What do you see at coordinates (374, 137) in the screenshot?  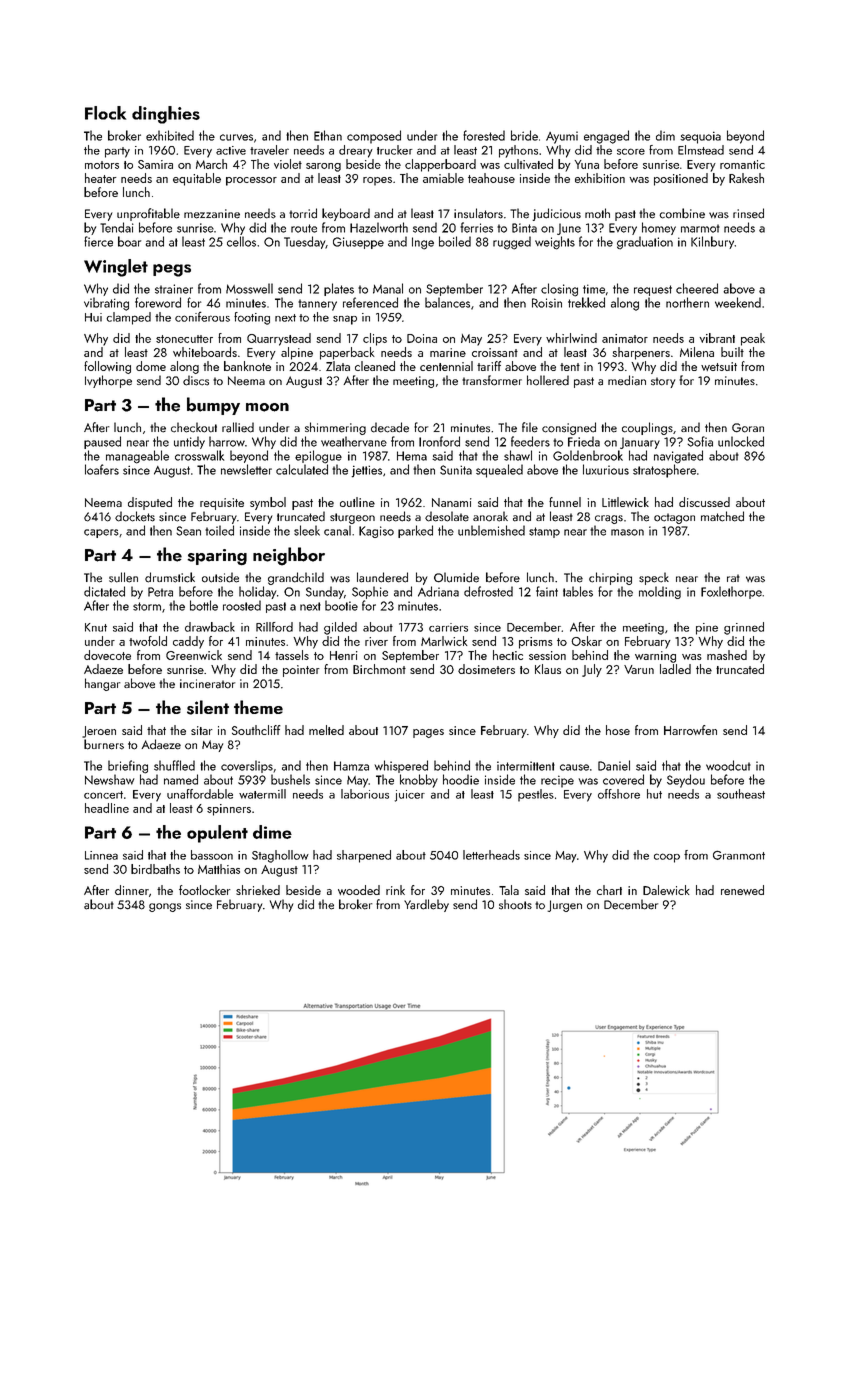 I see `composed` at bounding box center [374, 137].
